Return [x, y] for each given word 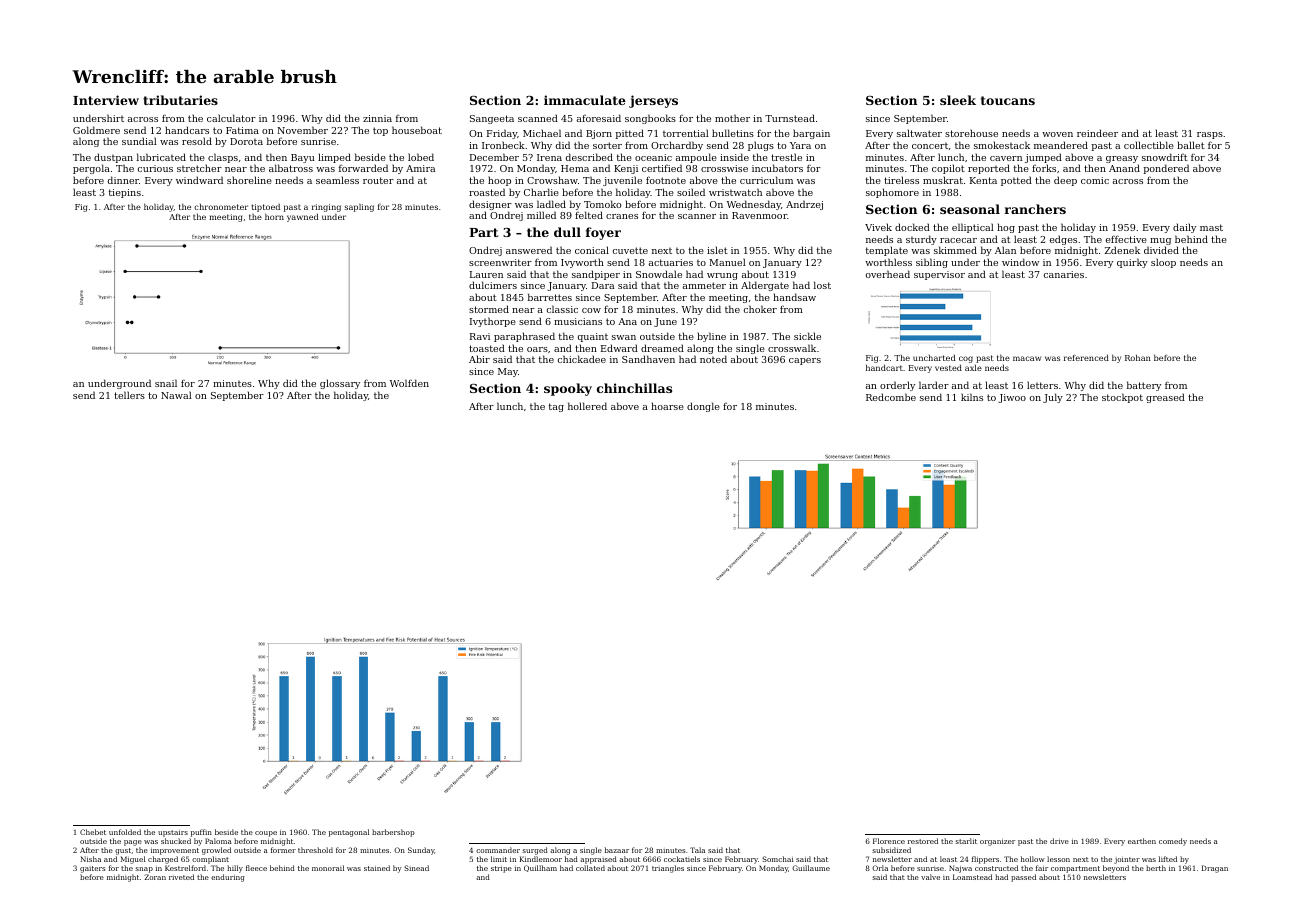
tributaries [180, 100]
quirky [1132, 263]
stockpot [1122, 398]
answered [529, 250]
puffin [201, 833]
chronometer [221, 207]
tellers [129, 395]
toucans [1008, 100]
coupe [266, 834]
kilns [972, 397]
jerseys [653, 101]
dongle [703, 407]
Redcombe [891, 397]
